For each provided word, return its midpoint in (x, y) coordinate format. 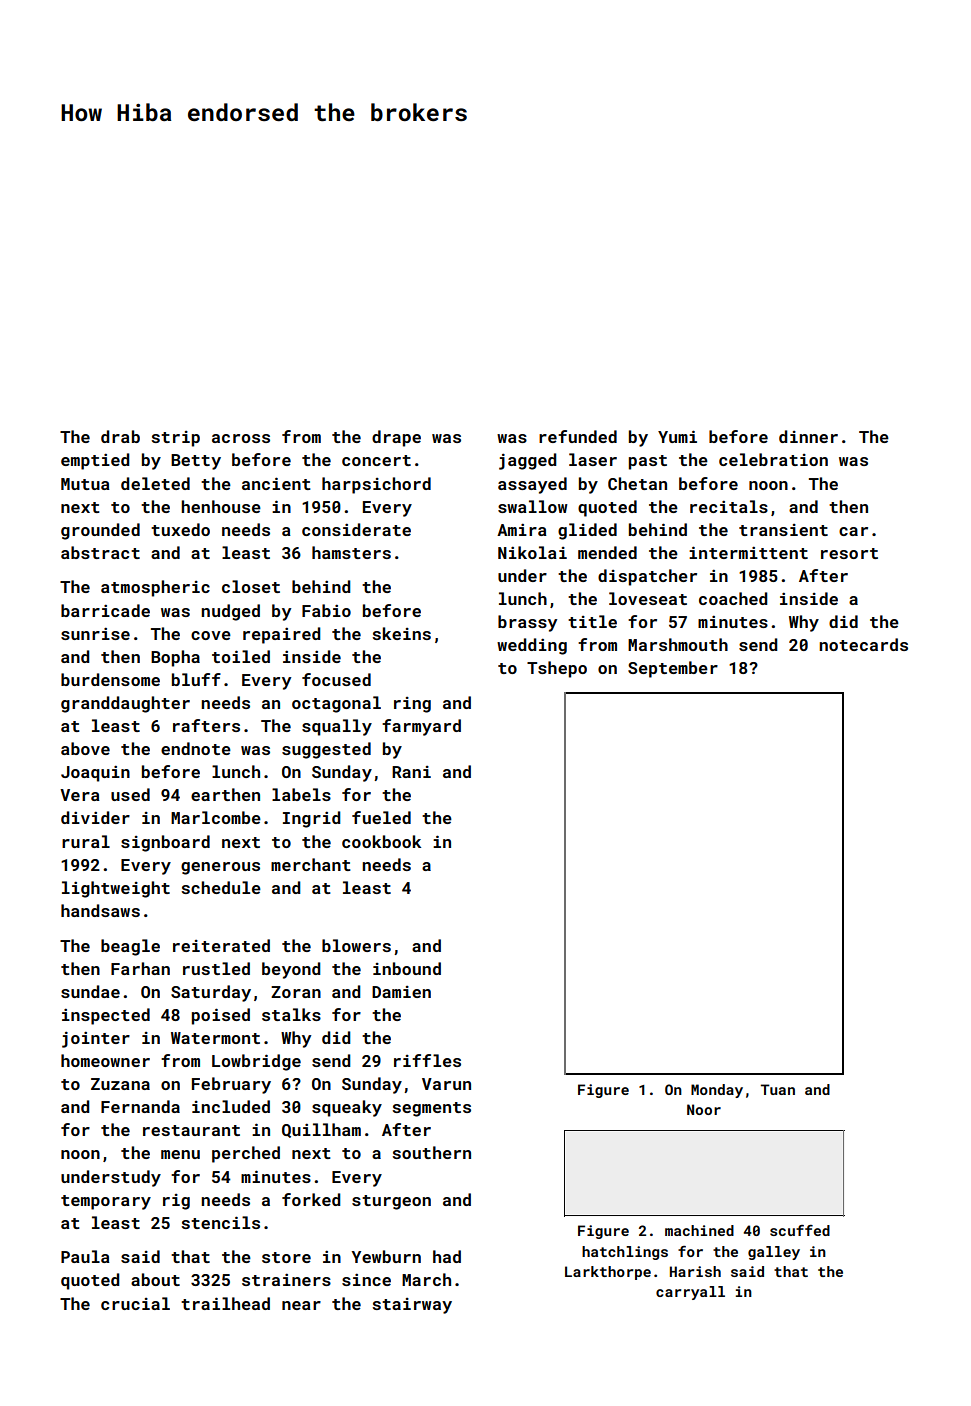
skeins (401, 633)
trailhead (225, 1303)
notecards (863, 644)
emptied (95, 461)
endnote (196, 748)
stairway (412, 1306)
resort (849, 553)
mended (607, 552)
